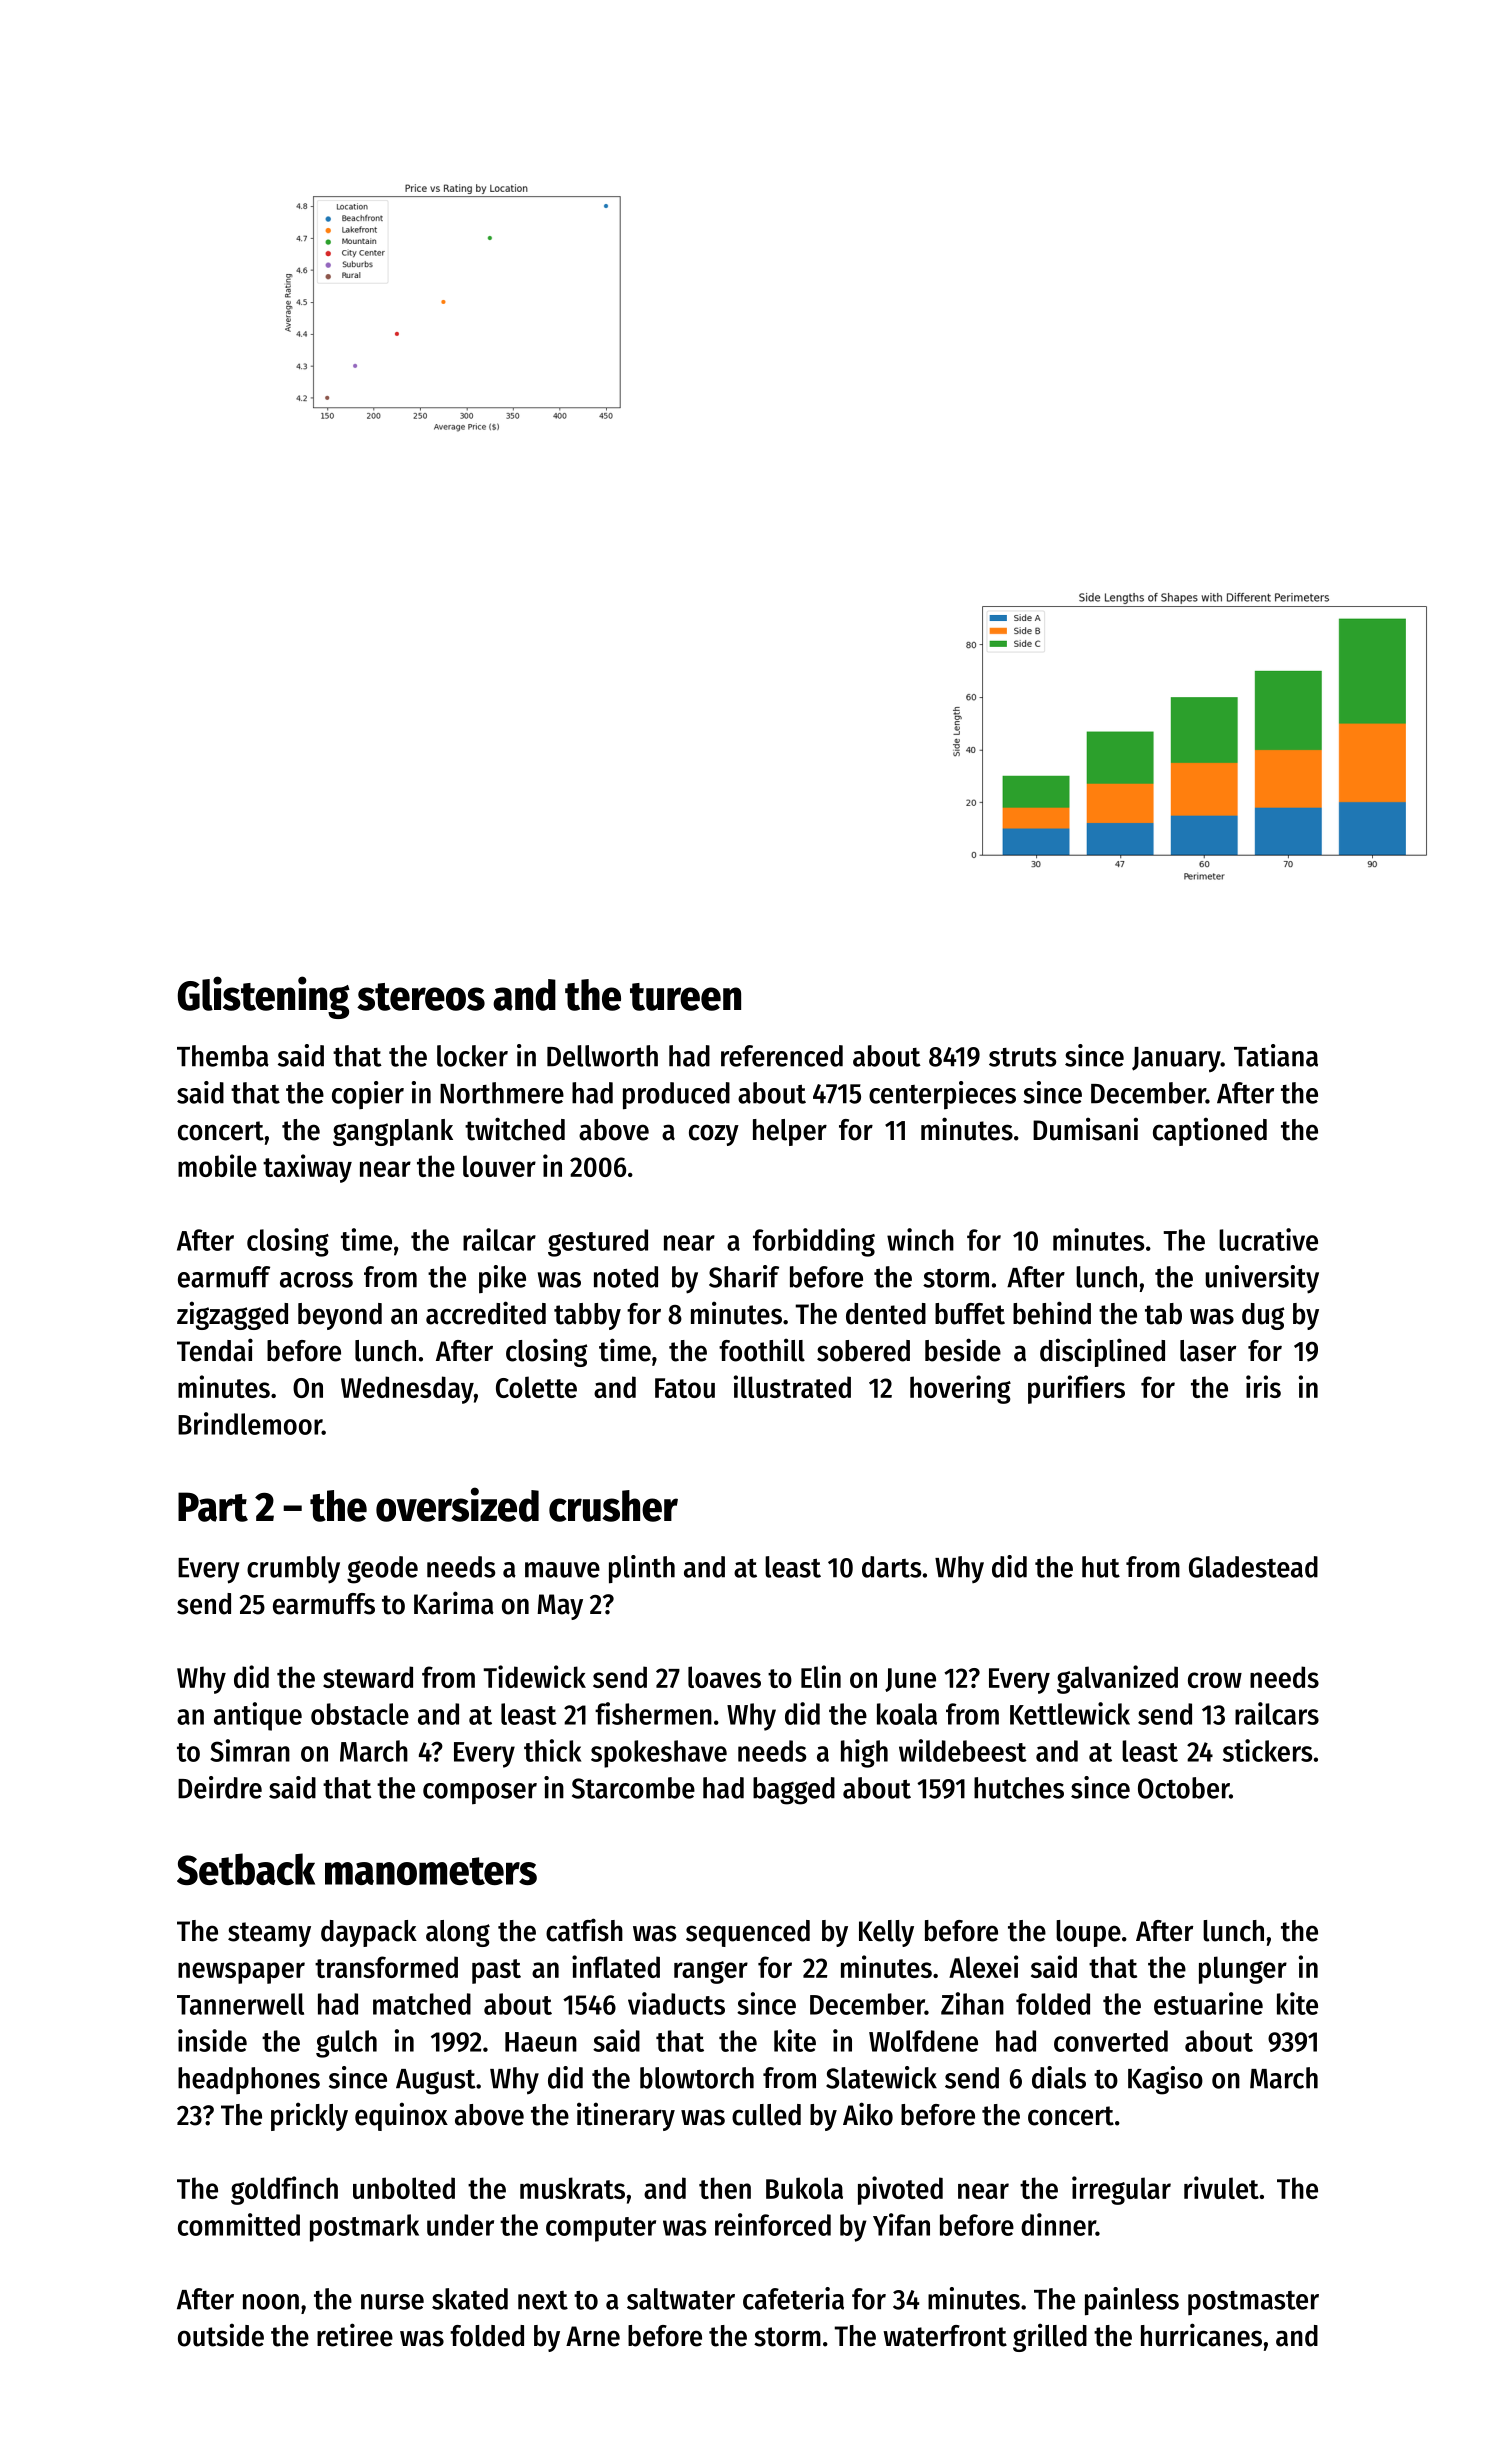 The image size is (1496, 2464). I want to click on Gladestead, so click(1253, 1567).
